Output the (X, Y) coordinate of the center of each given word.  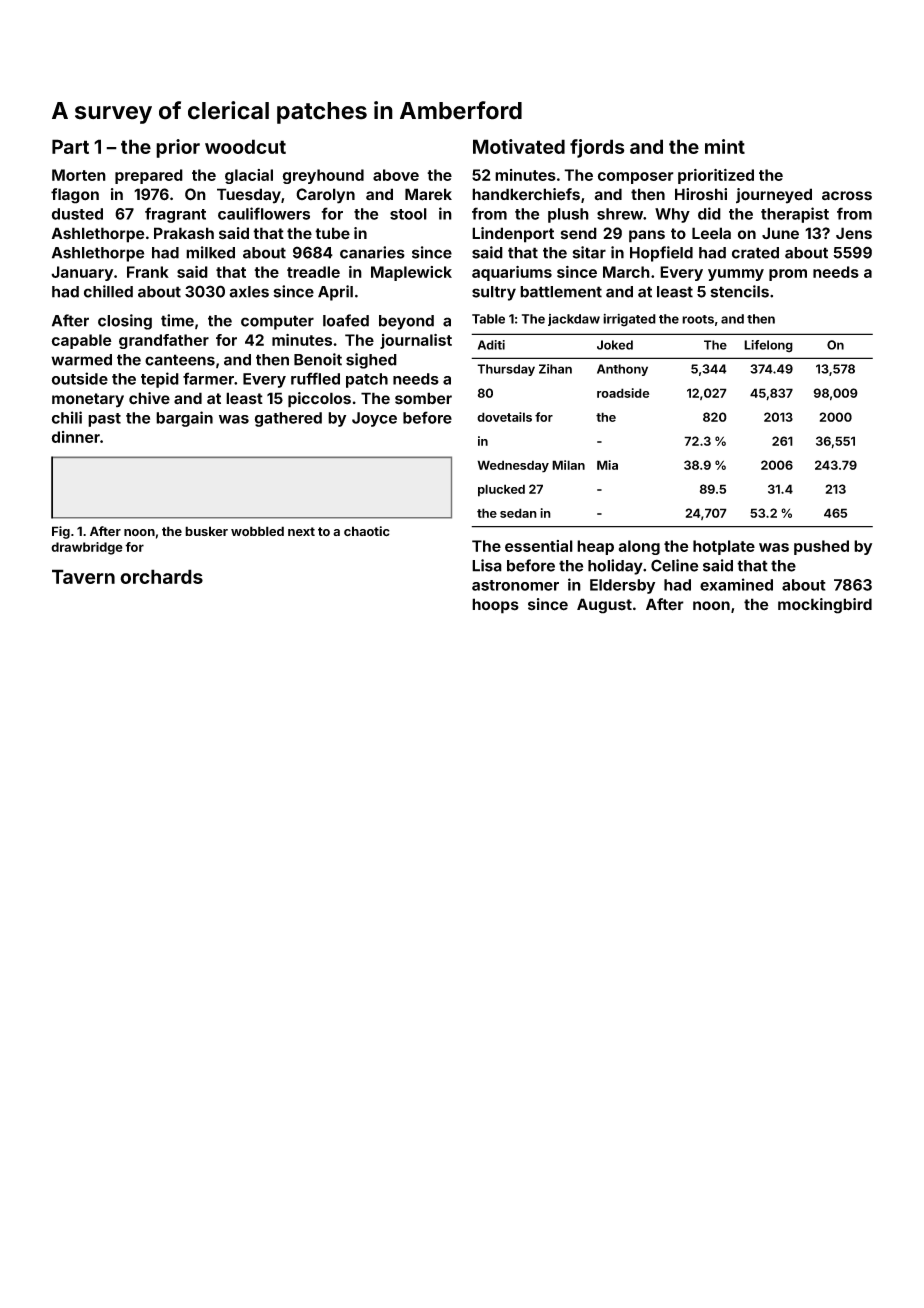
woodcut (245, 146)
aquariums (512, 273)
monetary (88, 400)
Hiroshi (701, 194)
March (626, 272)
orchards (161, 576)
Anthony (622, 370)
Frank (148, 272)
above (396, 175)
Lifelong (768, 346)
